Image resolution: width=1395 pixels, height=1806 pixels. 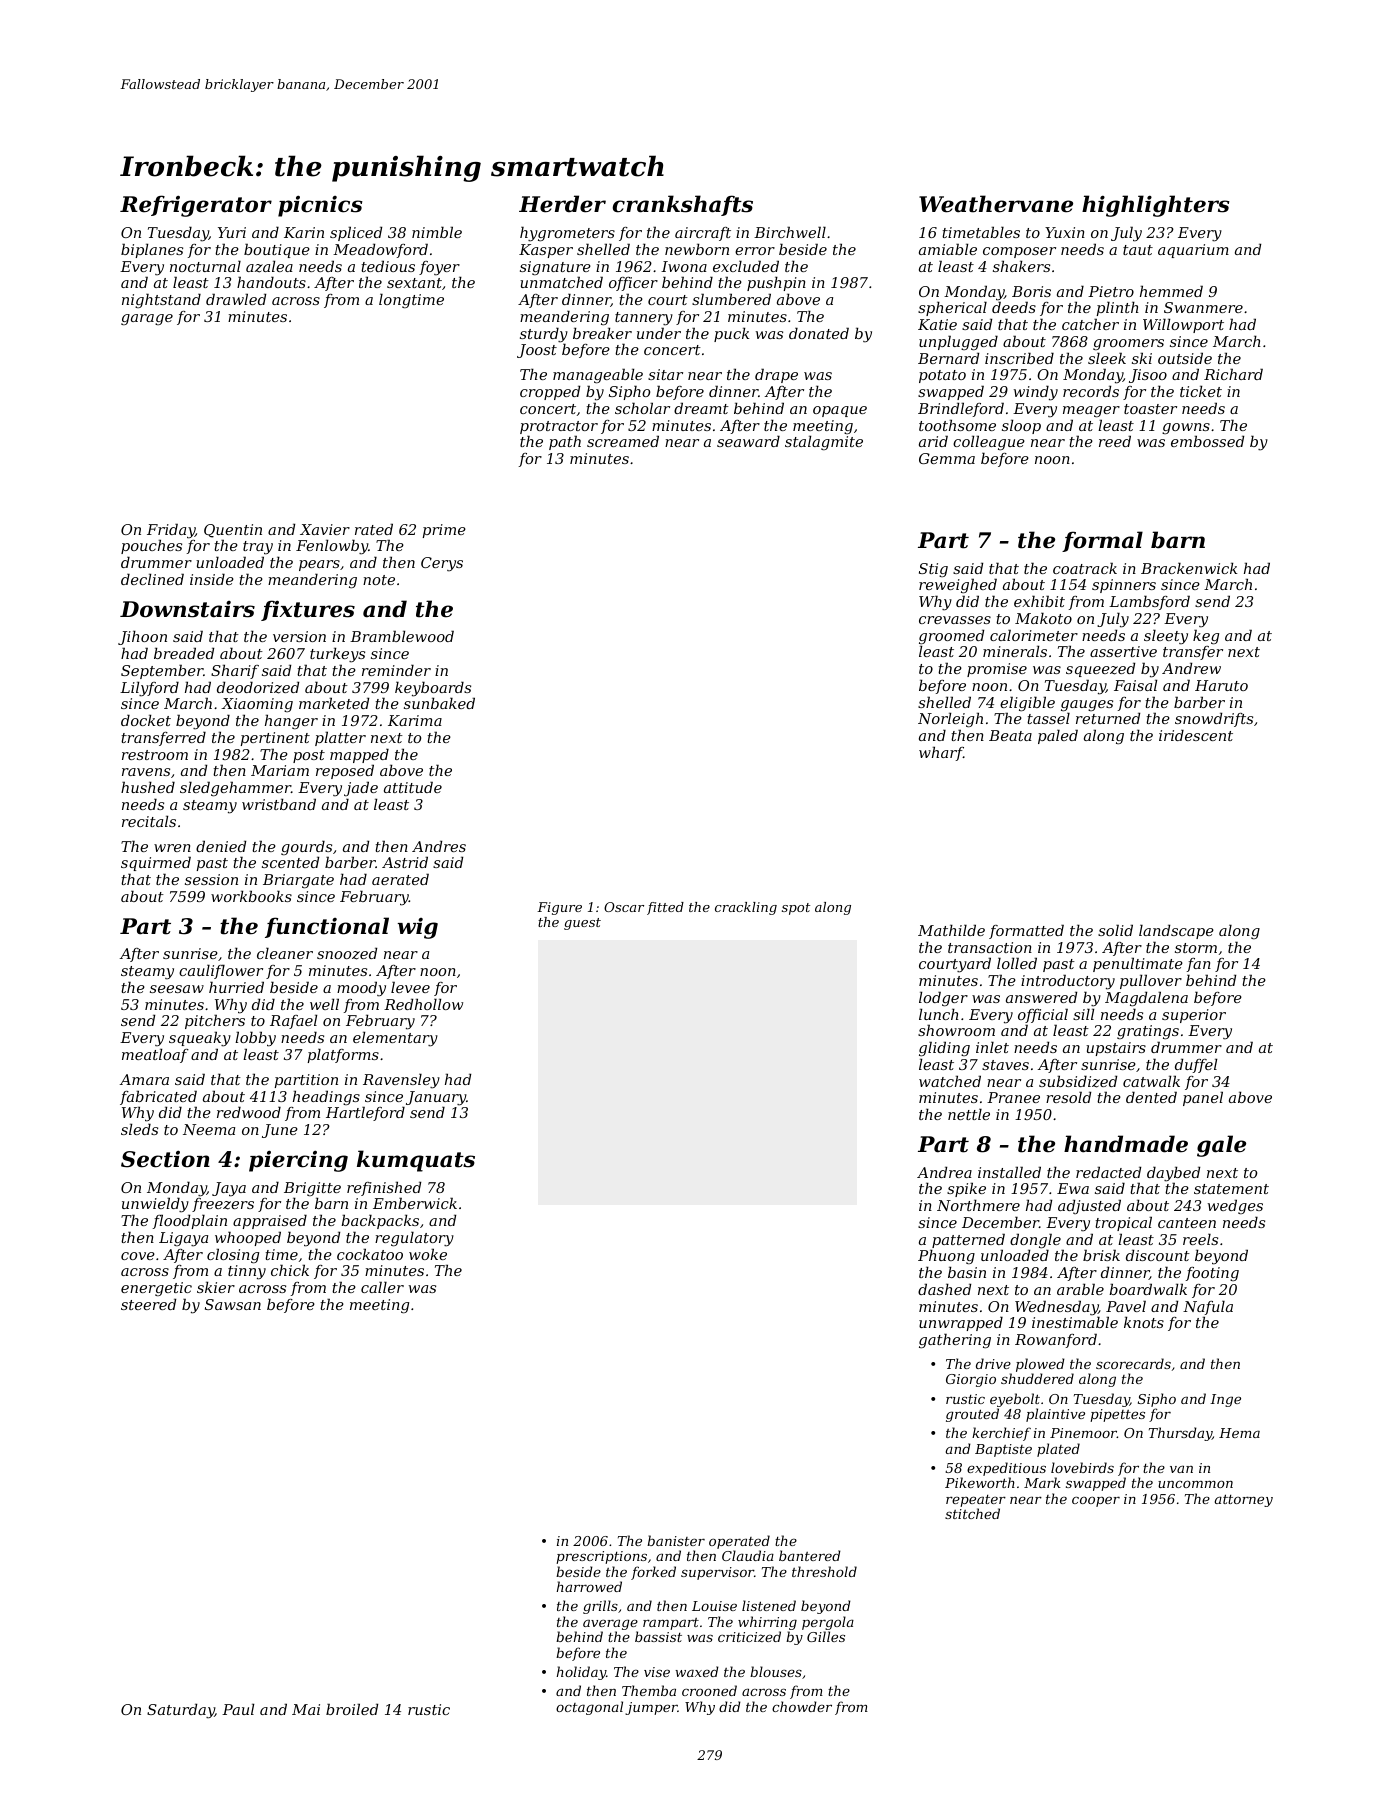 What do you see at coordinates (152, 250) in the document?
I see `biplanes` at bounding box center [152, 250].
